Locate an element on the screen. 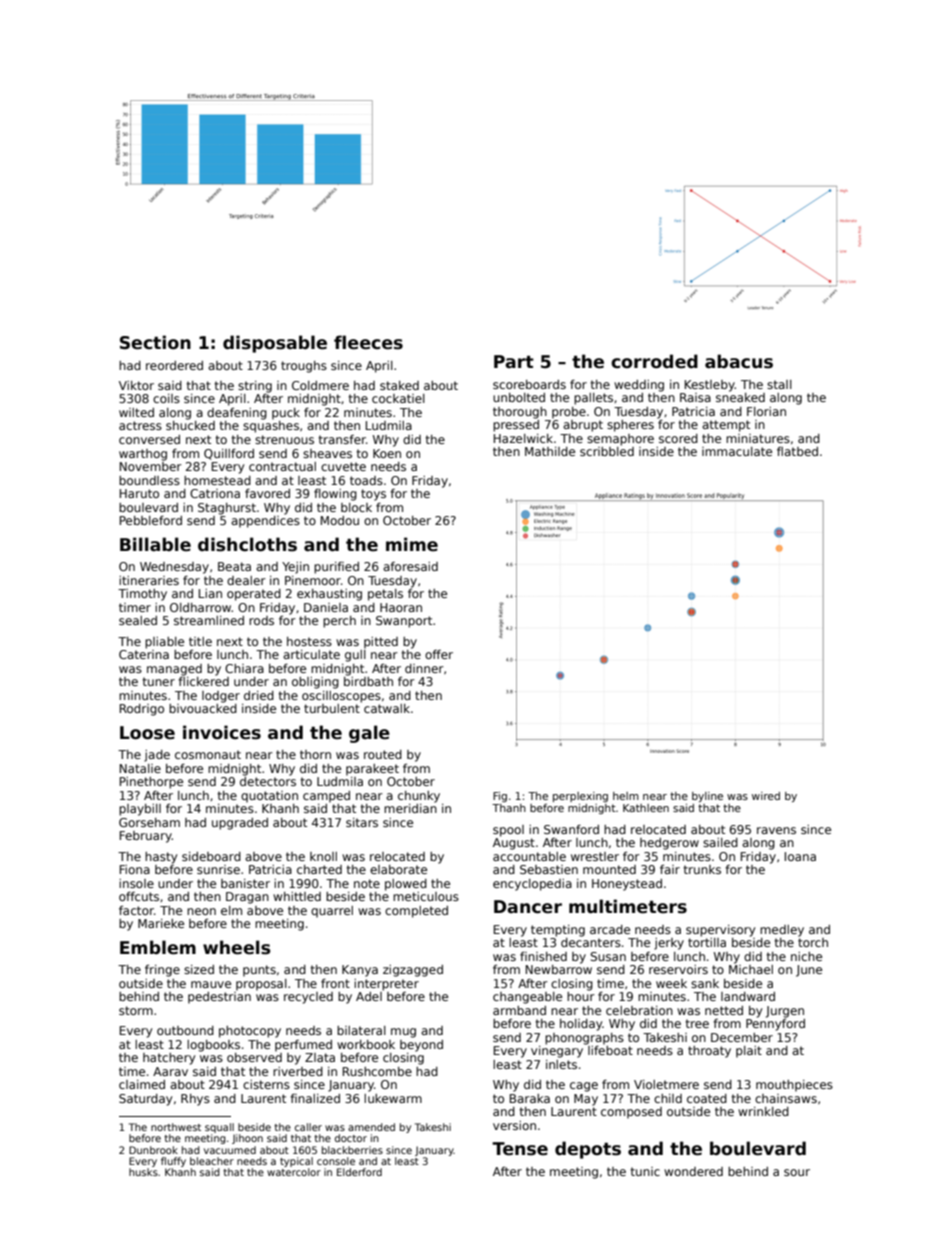 This screenshot has width=952, height=1233. Elderford is located at coordinates (359, 1172).
